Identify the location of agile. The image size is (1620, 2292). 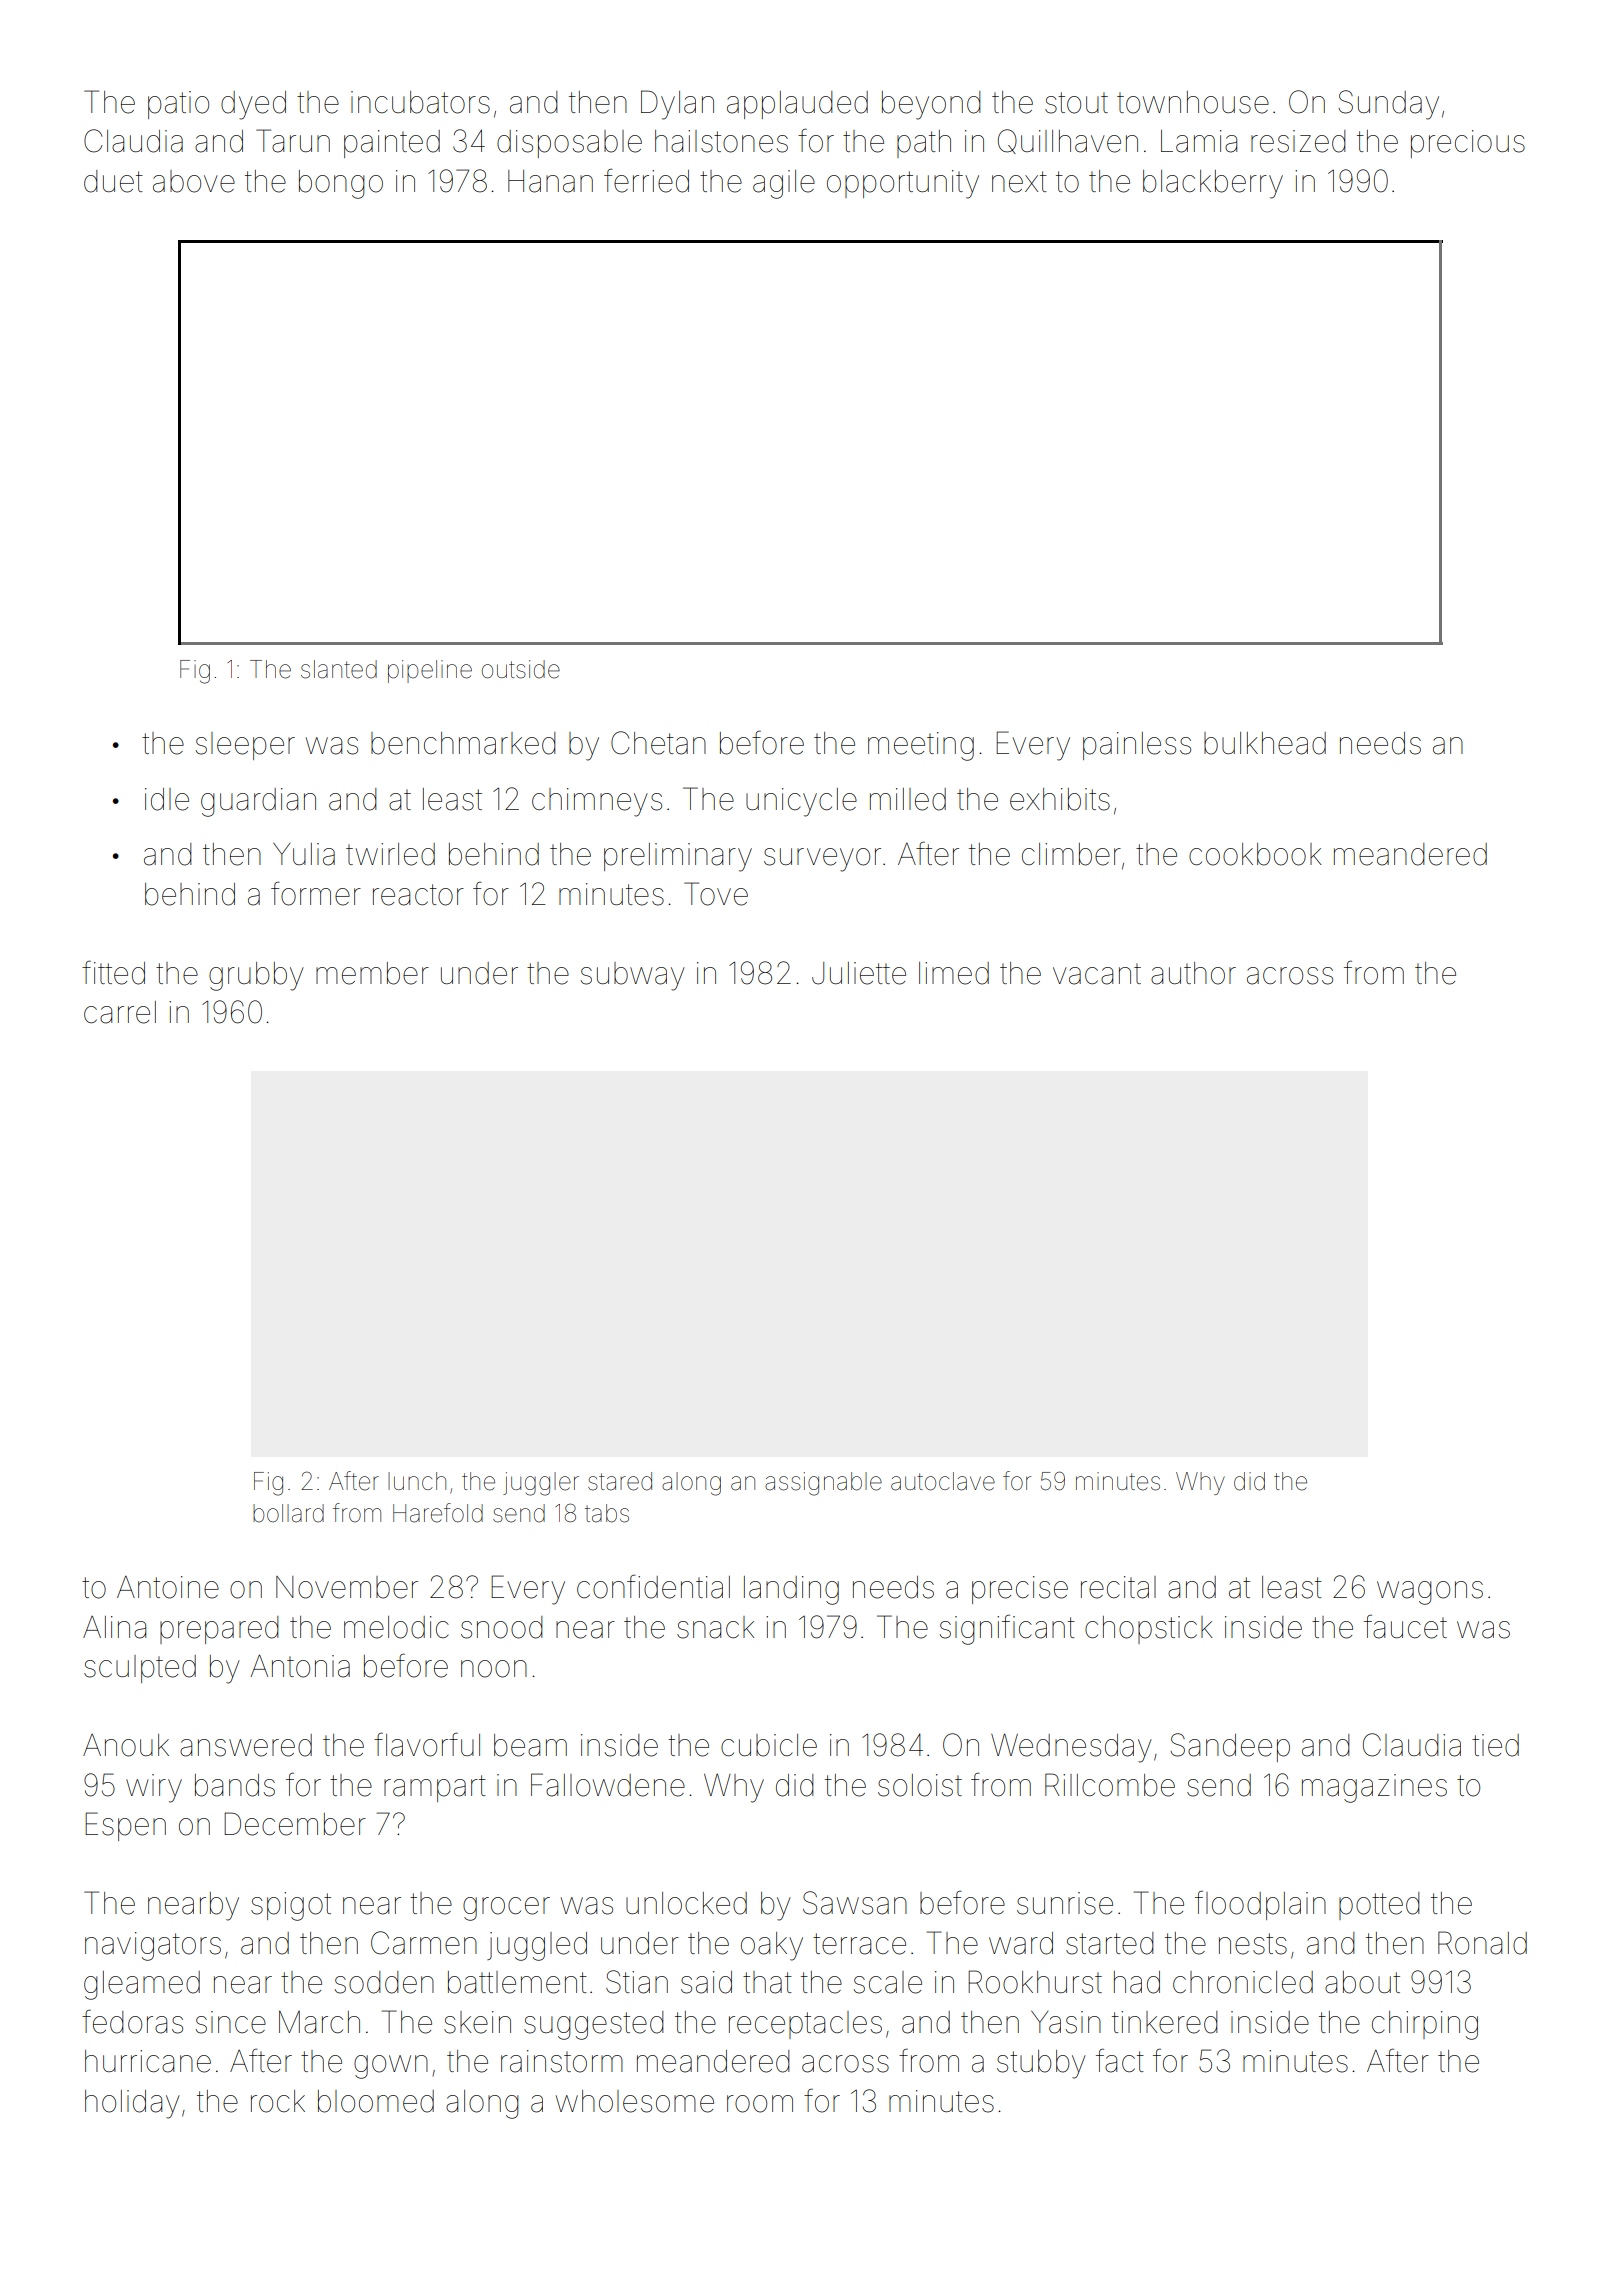
(784, 184).
